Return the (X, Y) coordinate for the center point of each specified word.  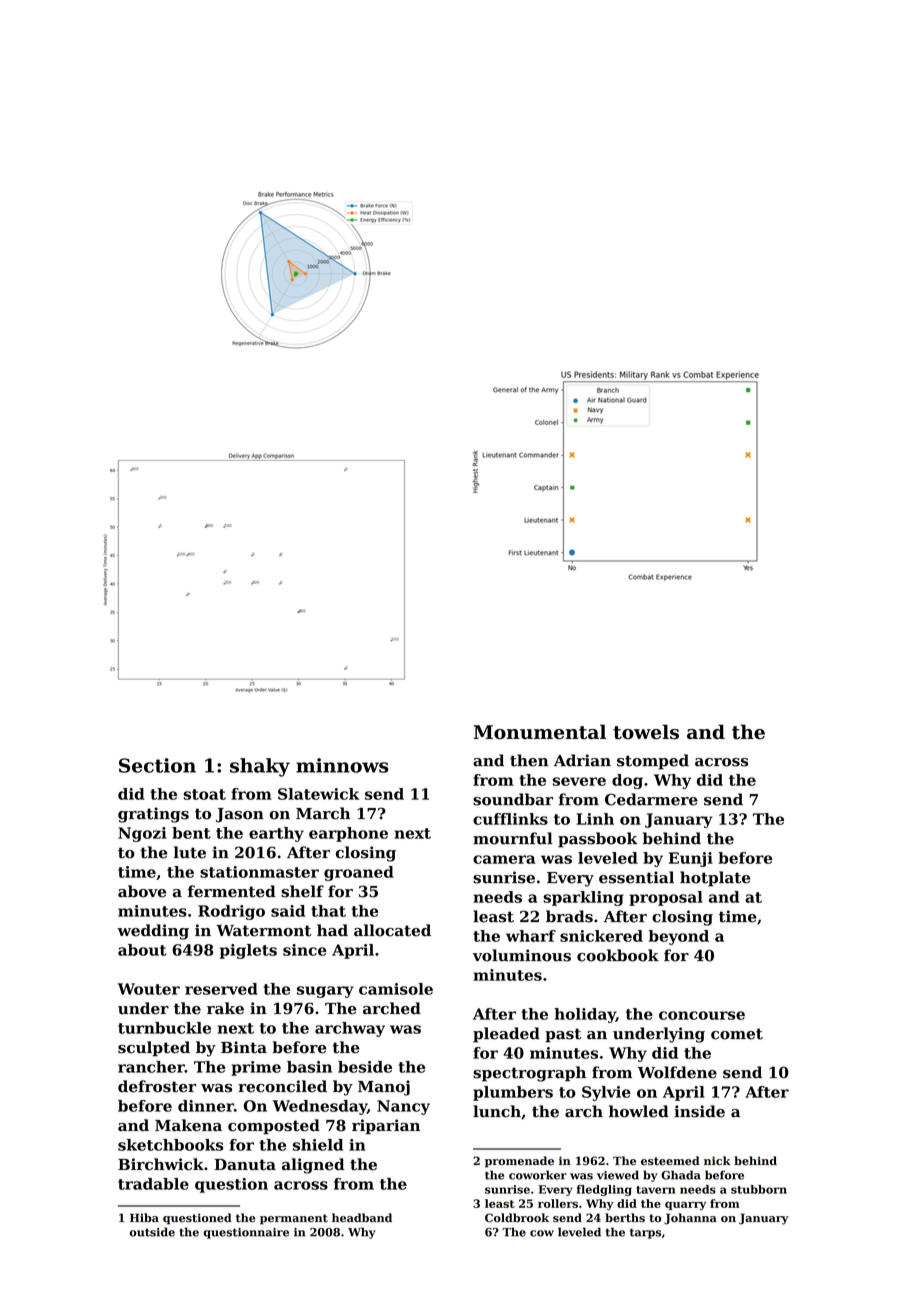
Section (157, 765)
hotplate (715, 879)
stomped (653, 762)
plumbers (513, 1093)
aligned (313, 1166)
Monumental (540, 732)
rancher (151, 1067)
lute (190, 852)
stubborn (759, 1189)
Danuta (245, 1165)
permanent (294, 1219)
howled (639, 1111)
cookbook (618, 955)
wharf (531, 936)
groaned (359, 873)
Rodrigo (231, 912)
